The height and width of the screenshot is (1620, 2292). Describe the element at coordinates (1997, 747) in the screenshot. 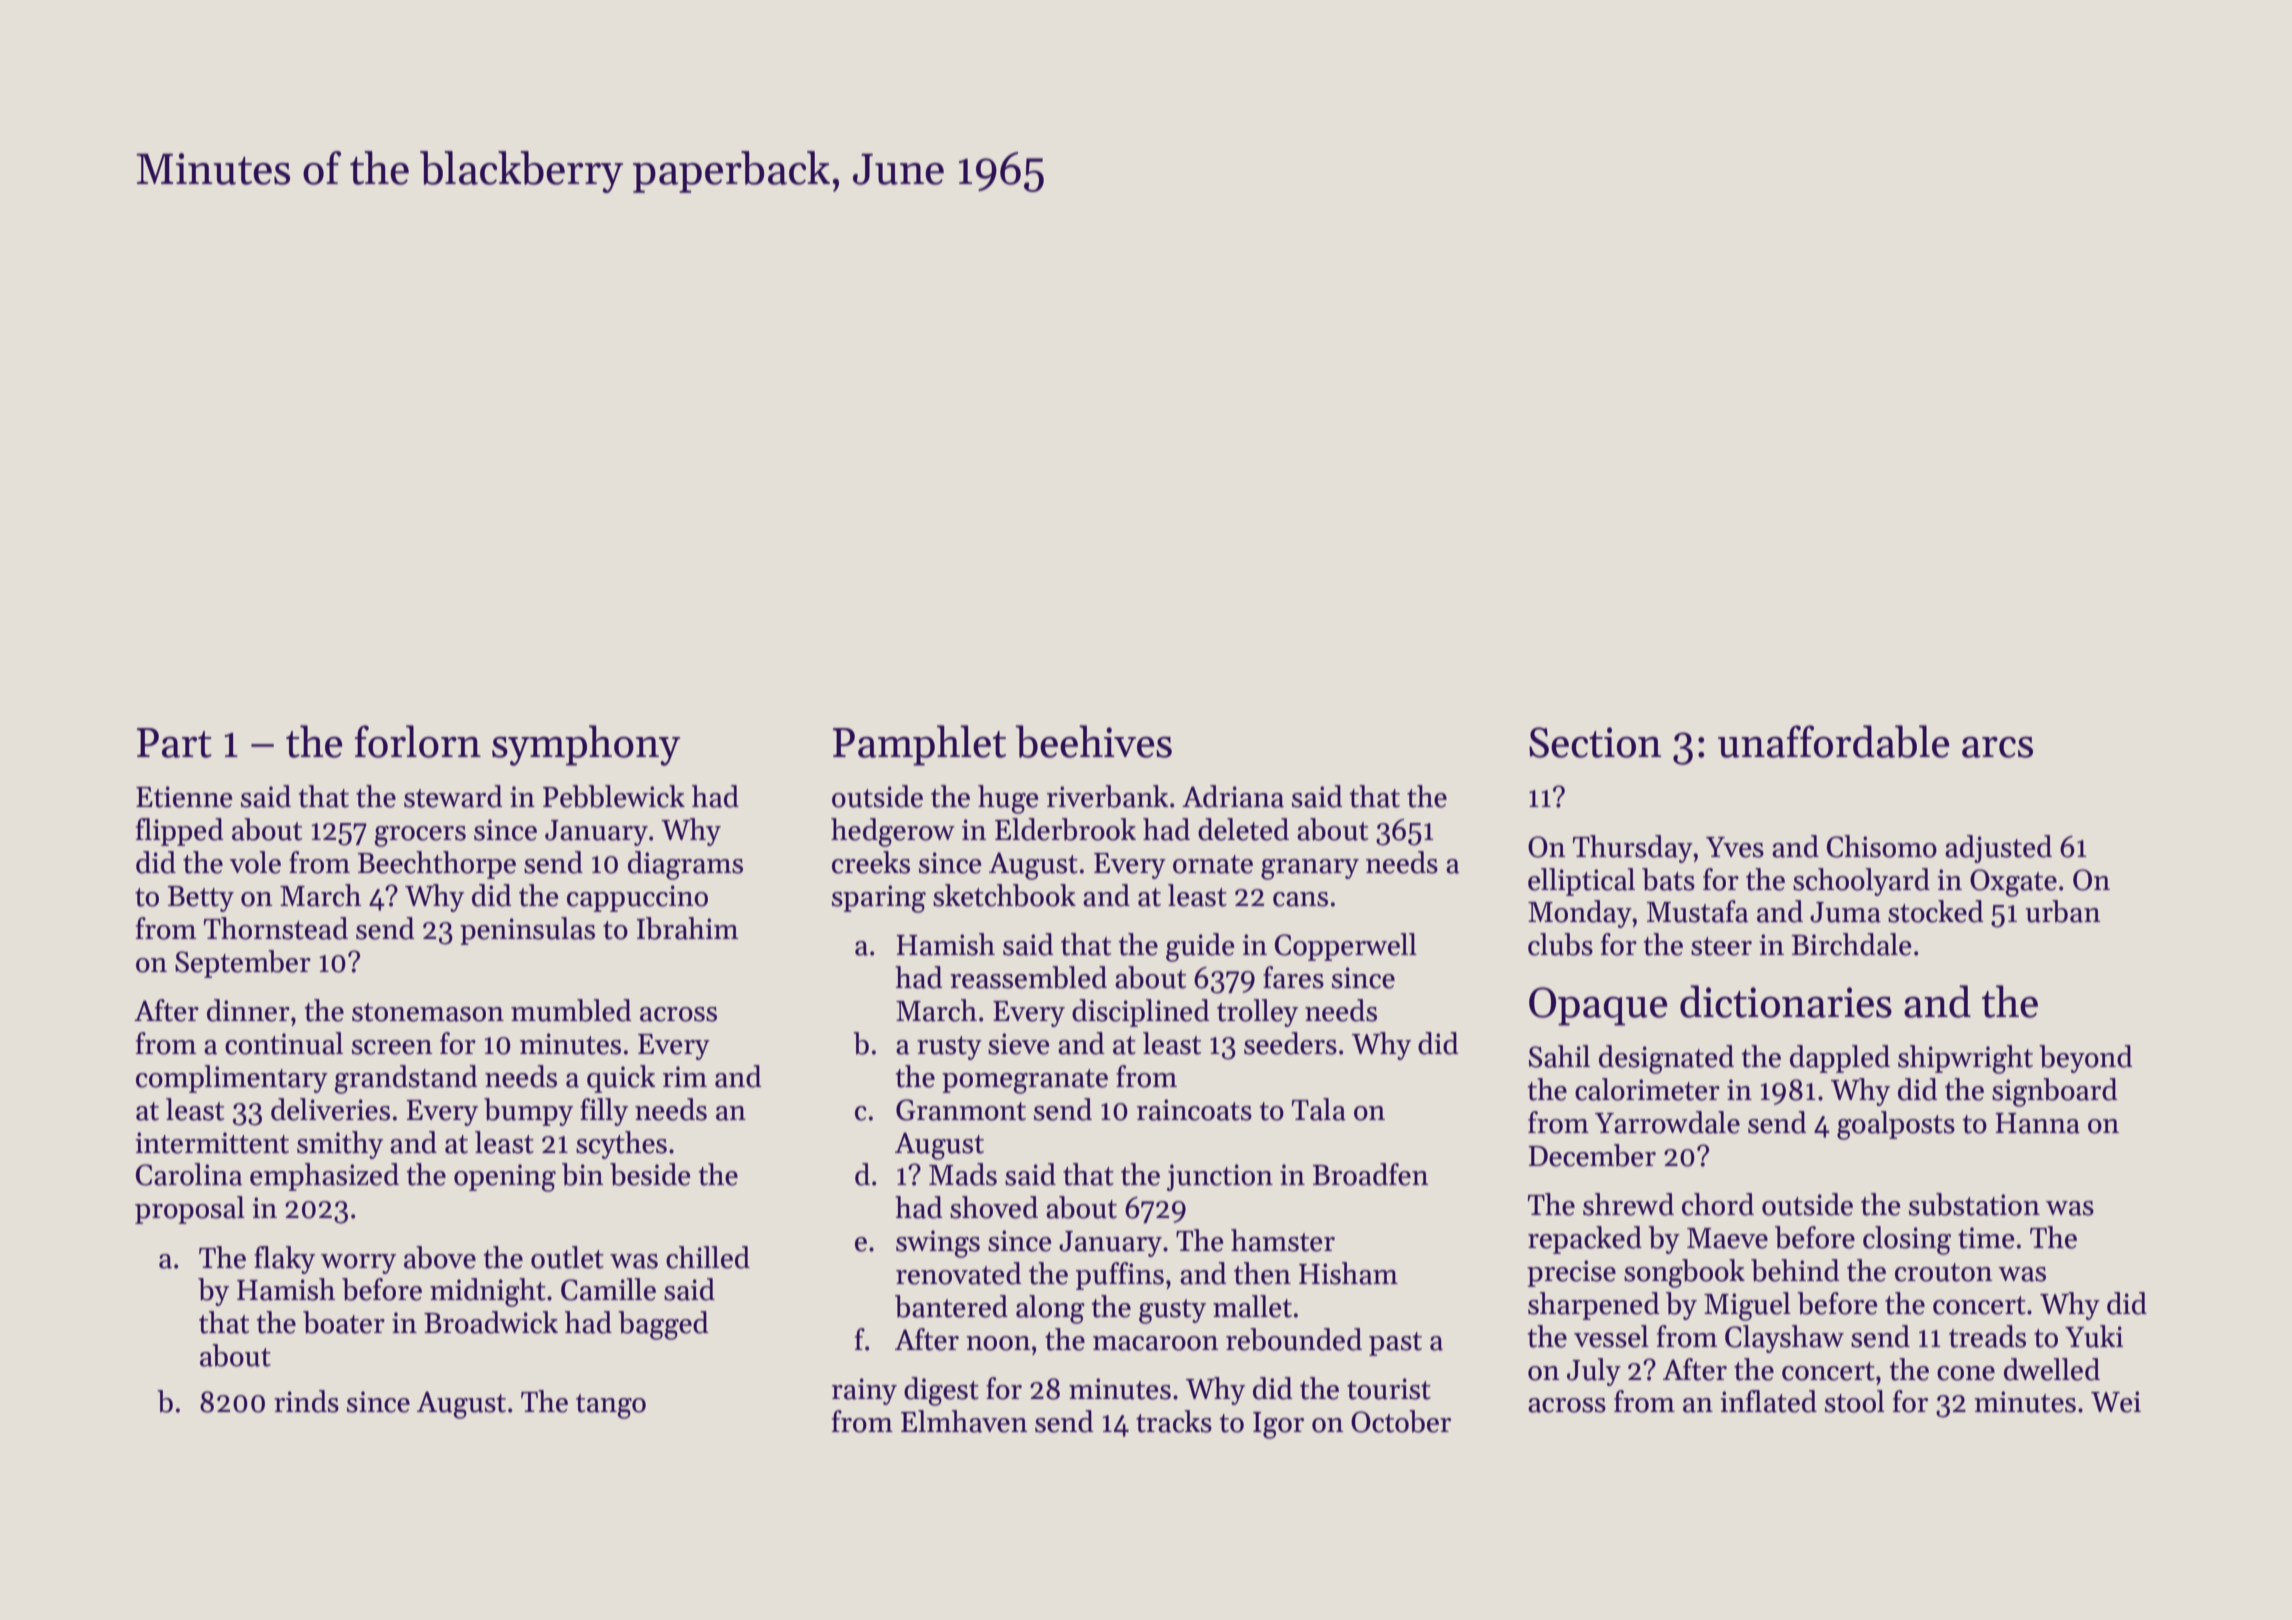

I see `arcs` at that location.
